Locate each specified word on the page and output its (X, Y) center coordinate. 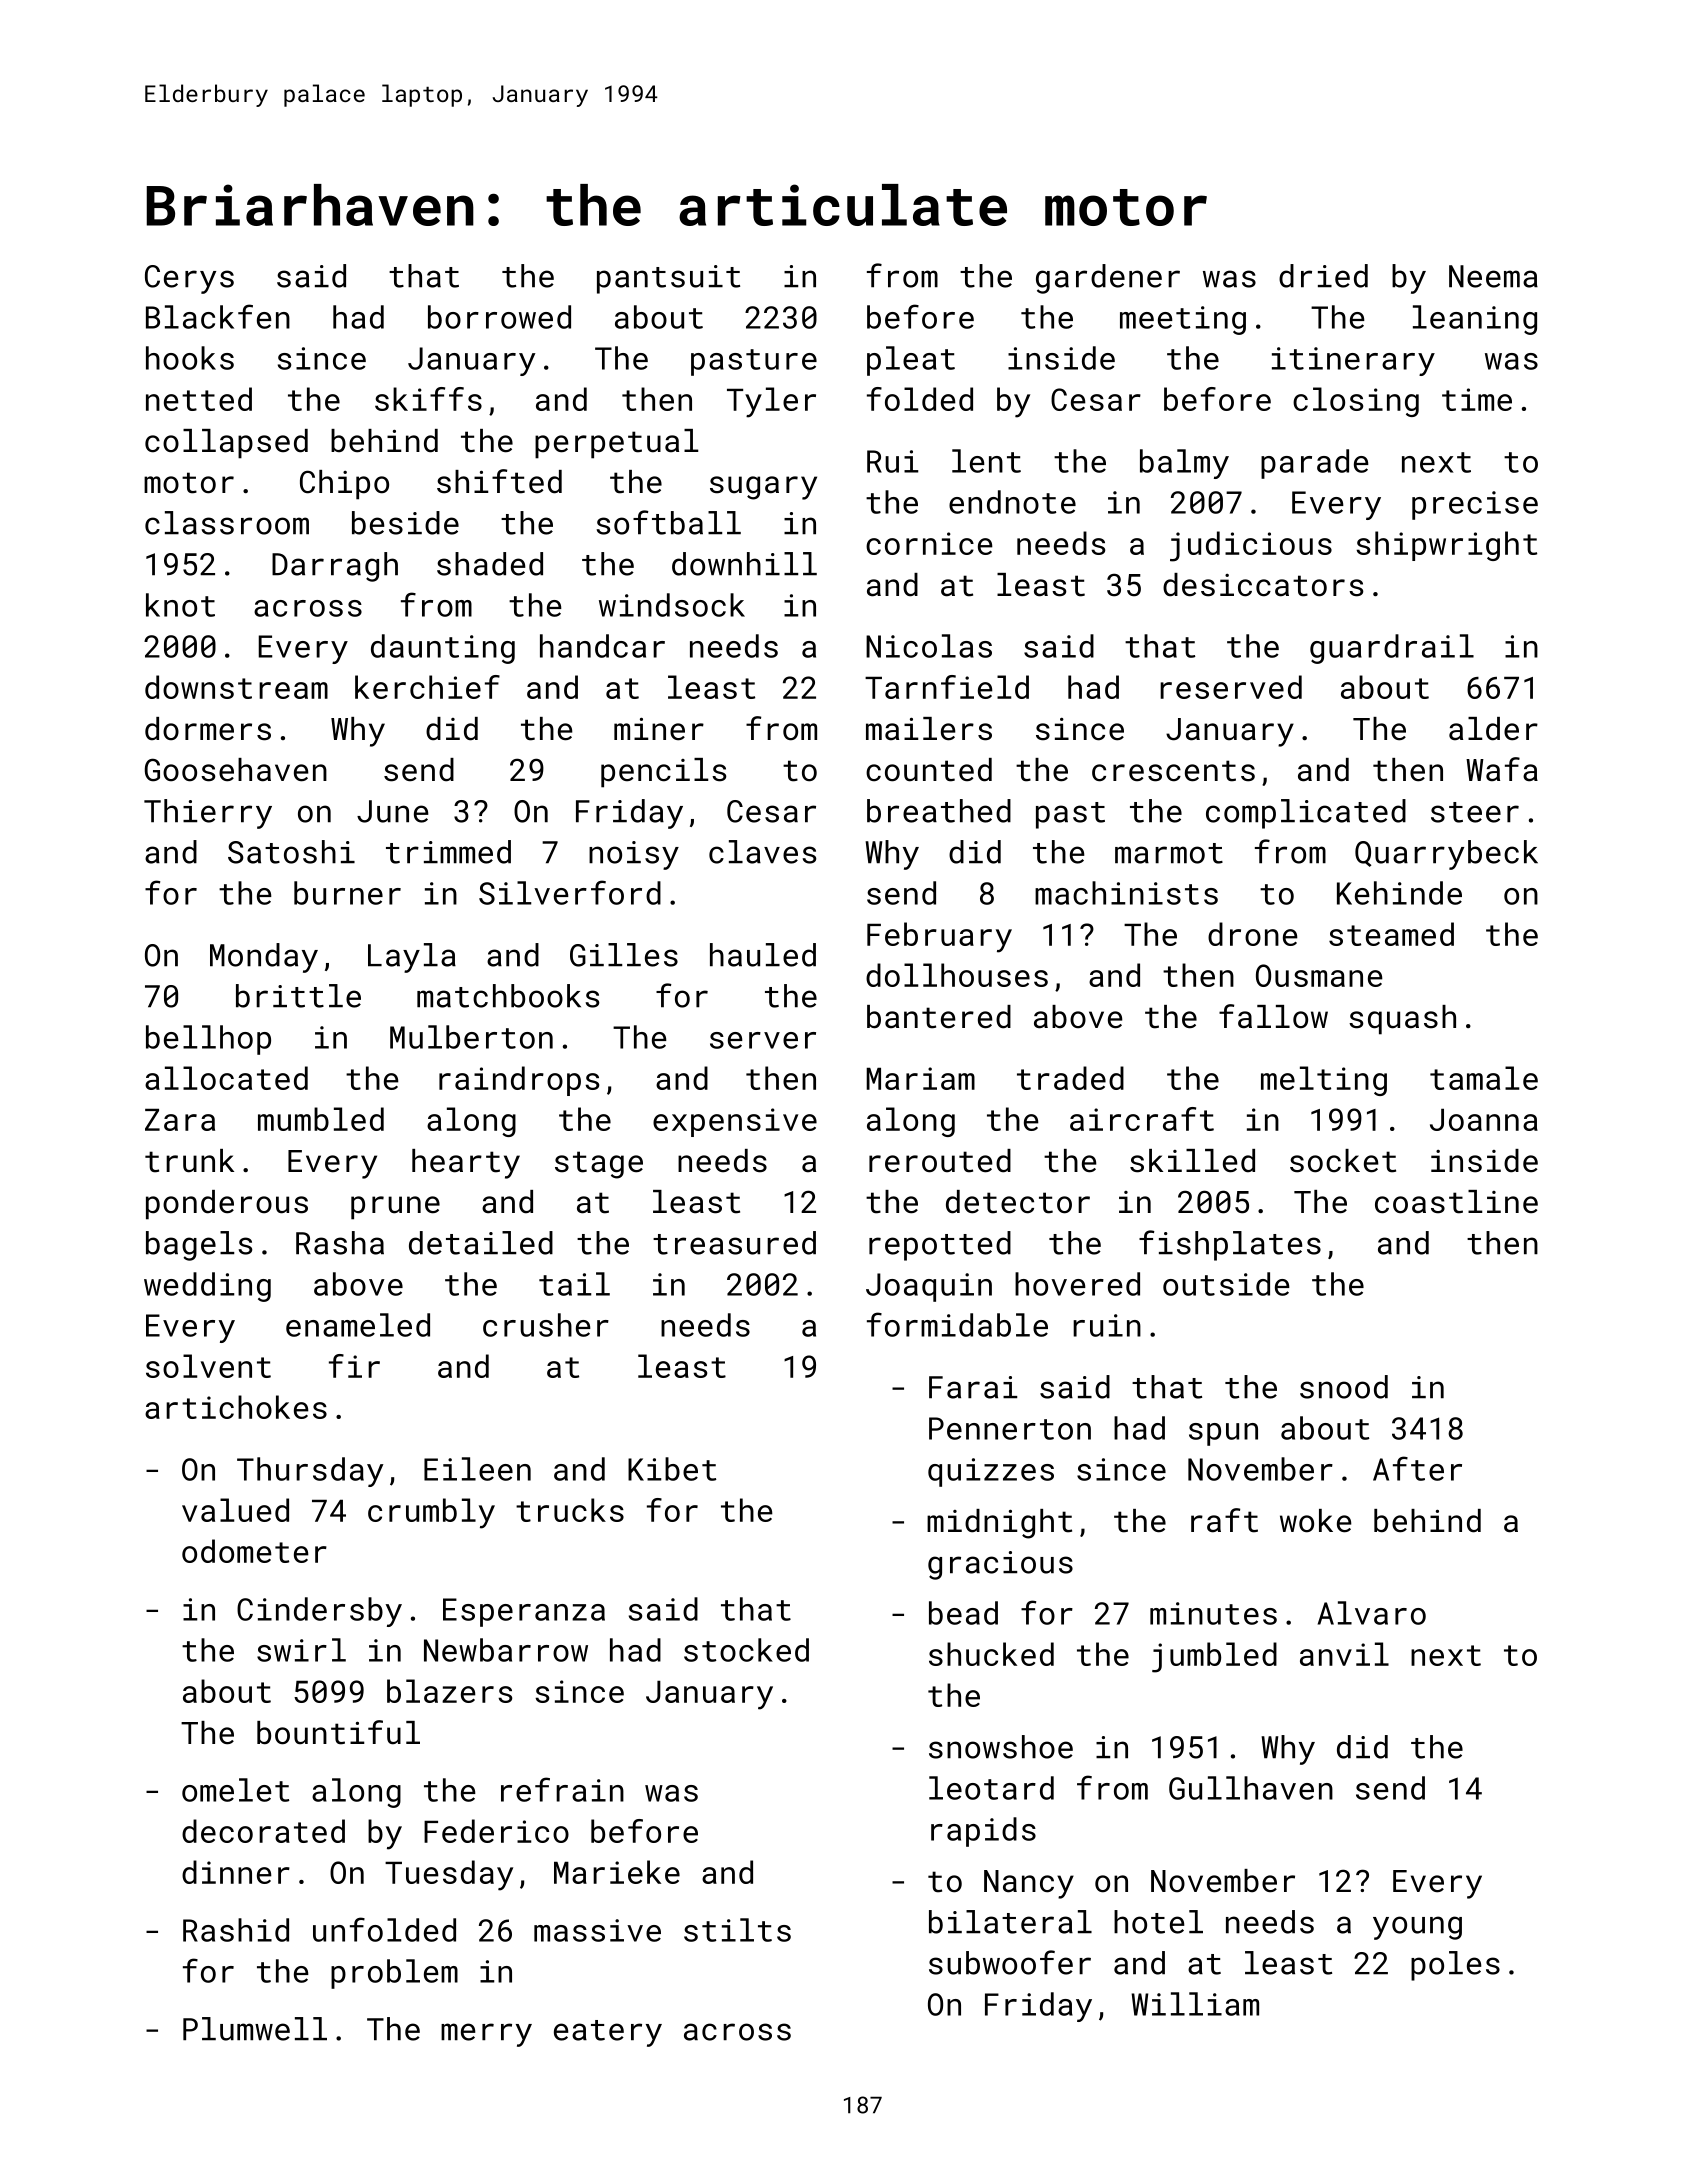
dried (1323, 276)
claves (762, 852)
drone (1253, 934)
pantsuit (668, 279)
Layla (412, 958)
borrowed (499, 317)
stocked (746, 1650)
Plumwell (255, 2029)
